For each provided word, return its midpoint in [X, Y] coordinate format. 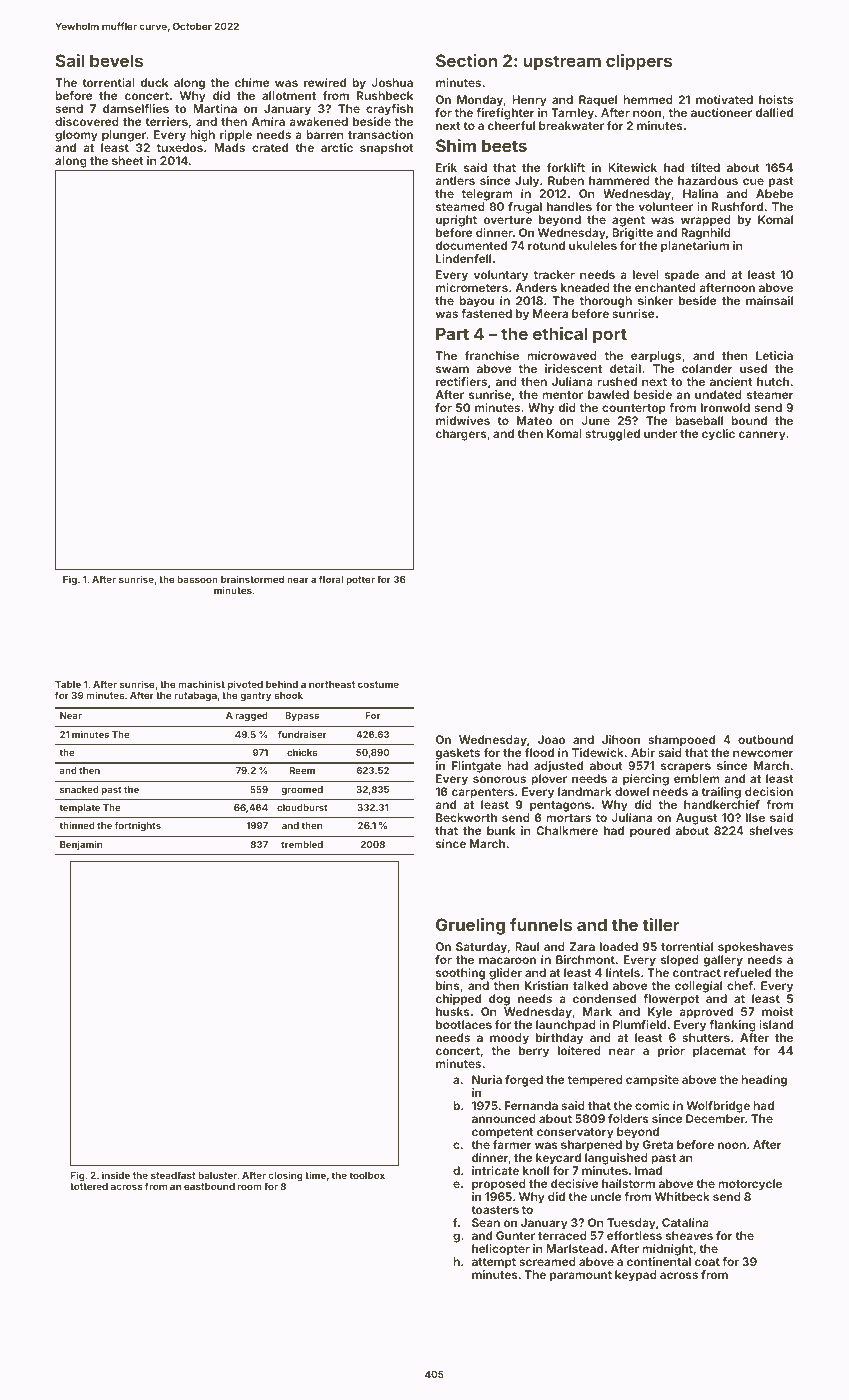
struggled [612, 435]
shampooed [681, 741]
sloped [680, 961]
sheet [128, 160]
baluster [217, 1175]
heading [764, 1081]
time [315, 1175]
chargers [461, 435]
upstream [562, 63]
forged [524, 1081]
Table [68, 684]
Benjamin [81, 845]
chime [252, 82]
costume [378, 684]
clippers [639, 62]
